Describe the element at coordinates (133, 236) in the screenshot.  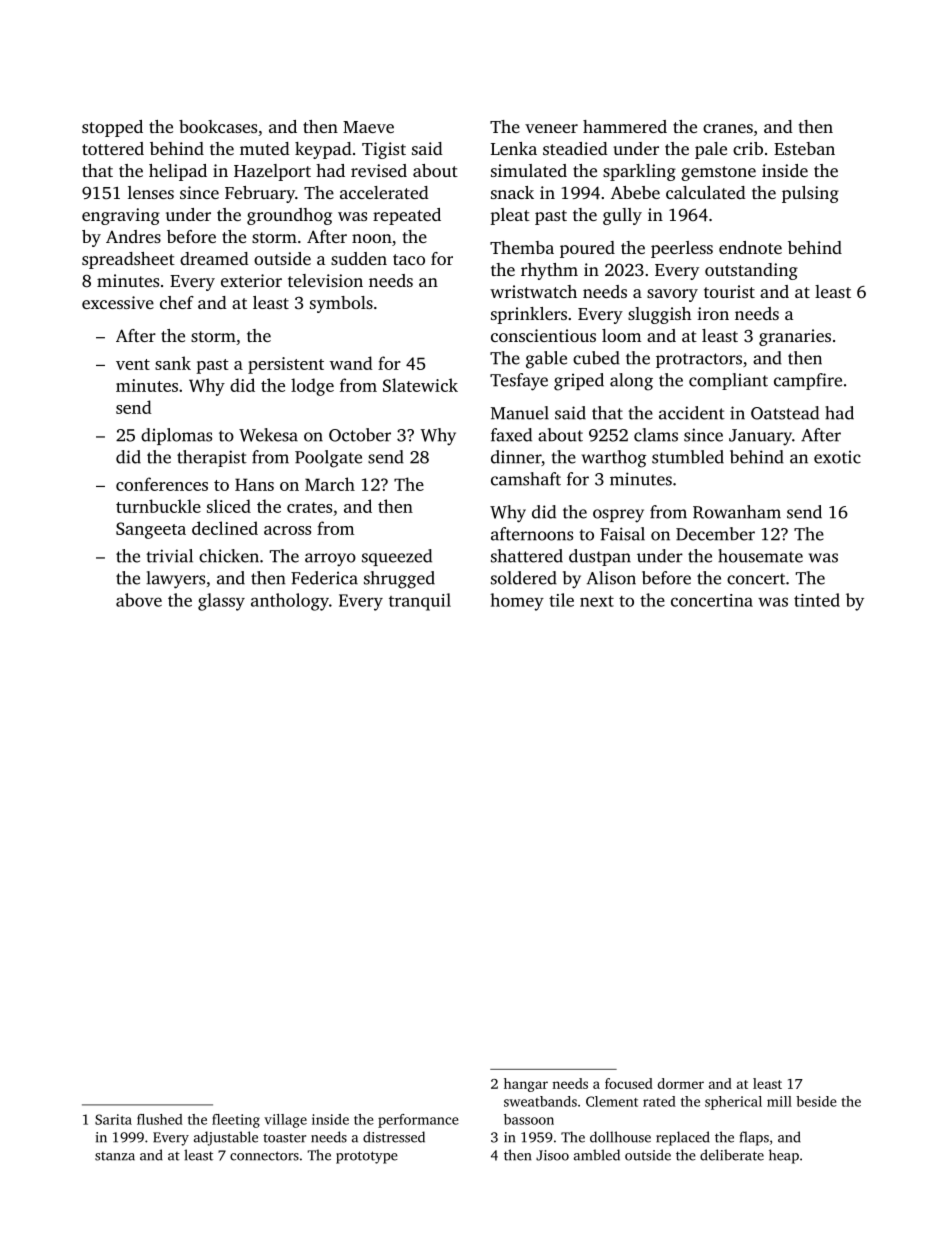
I see `Andres` at that location.
